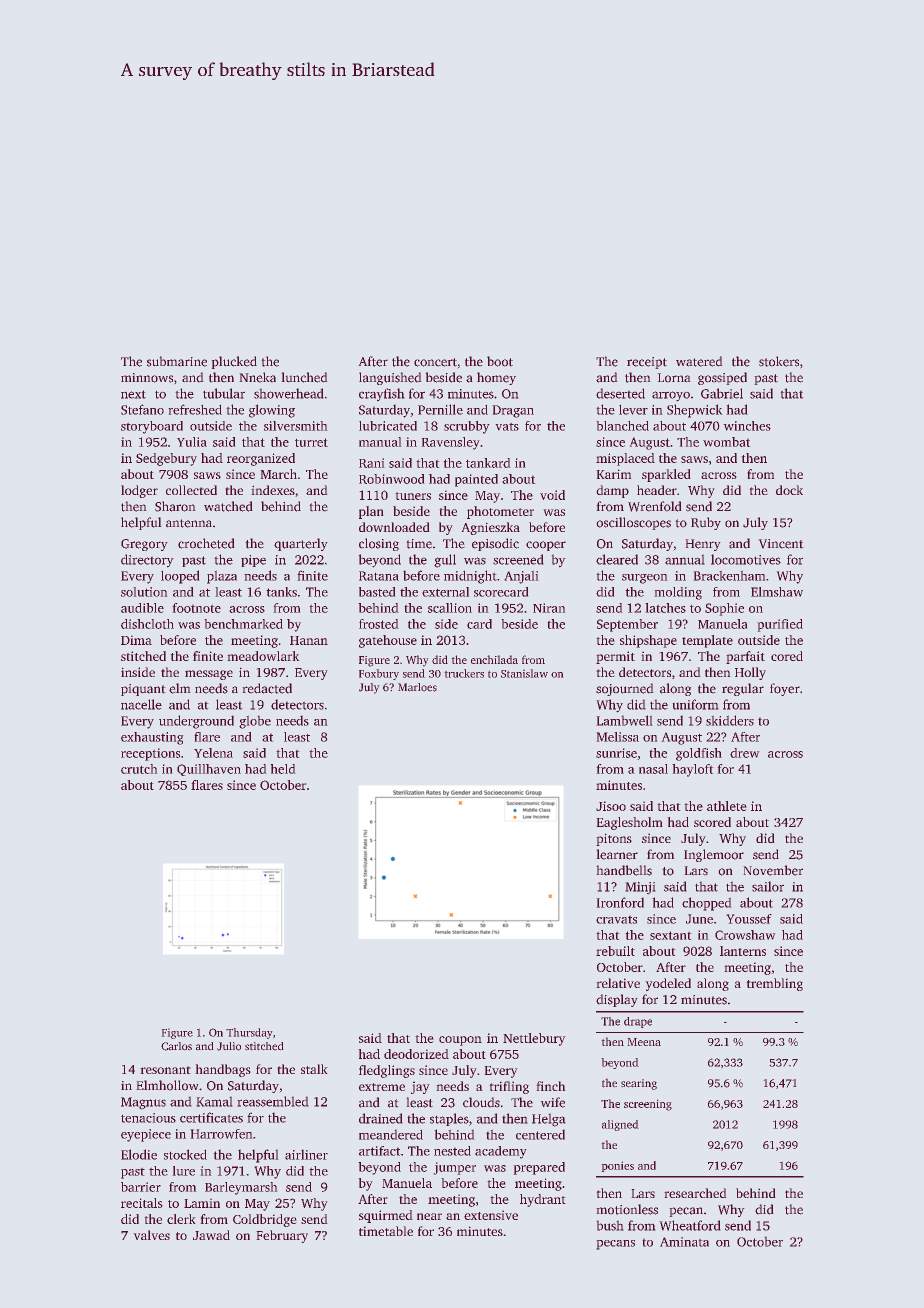 The width and height of the screenshot is (924, 1308). What do you see at coordinates (618, 983) in the screenshot?
I see `relative` at bounding box center [618, 983].
